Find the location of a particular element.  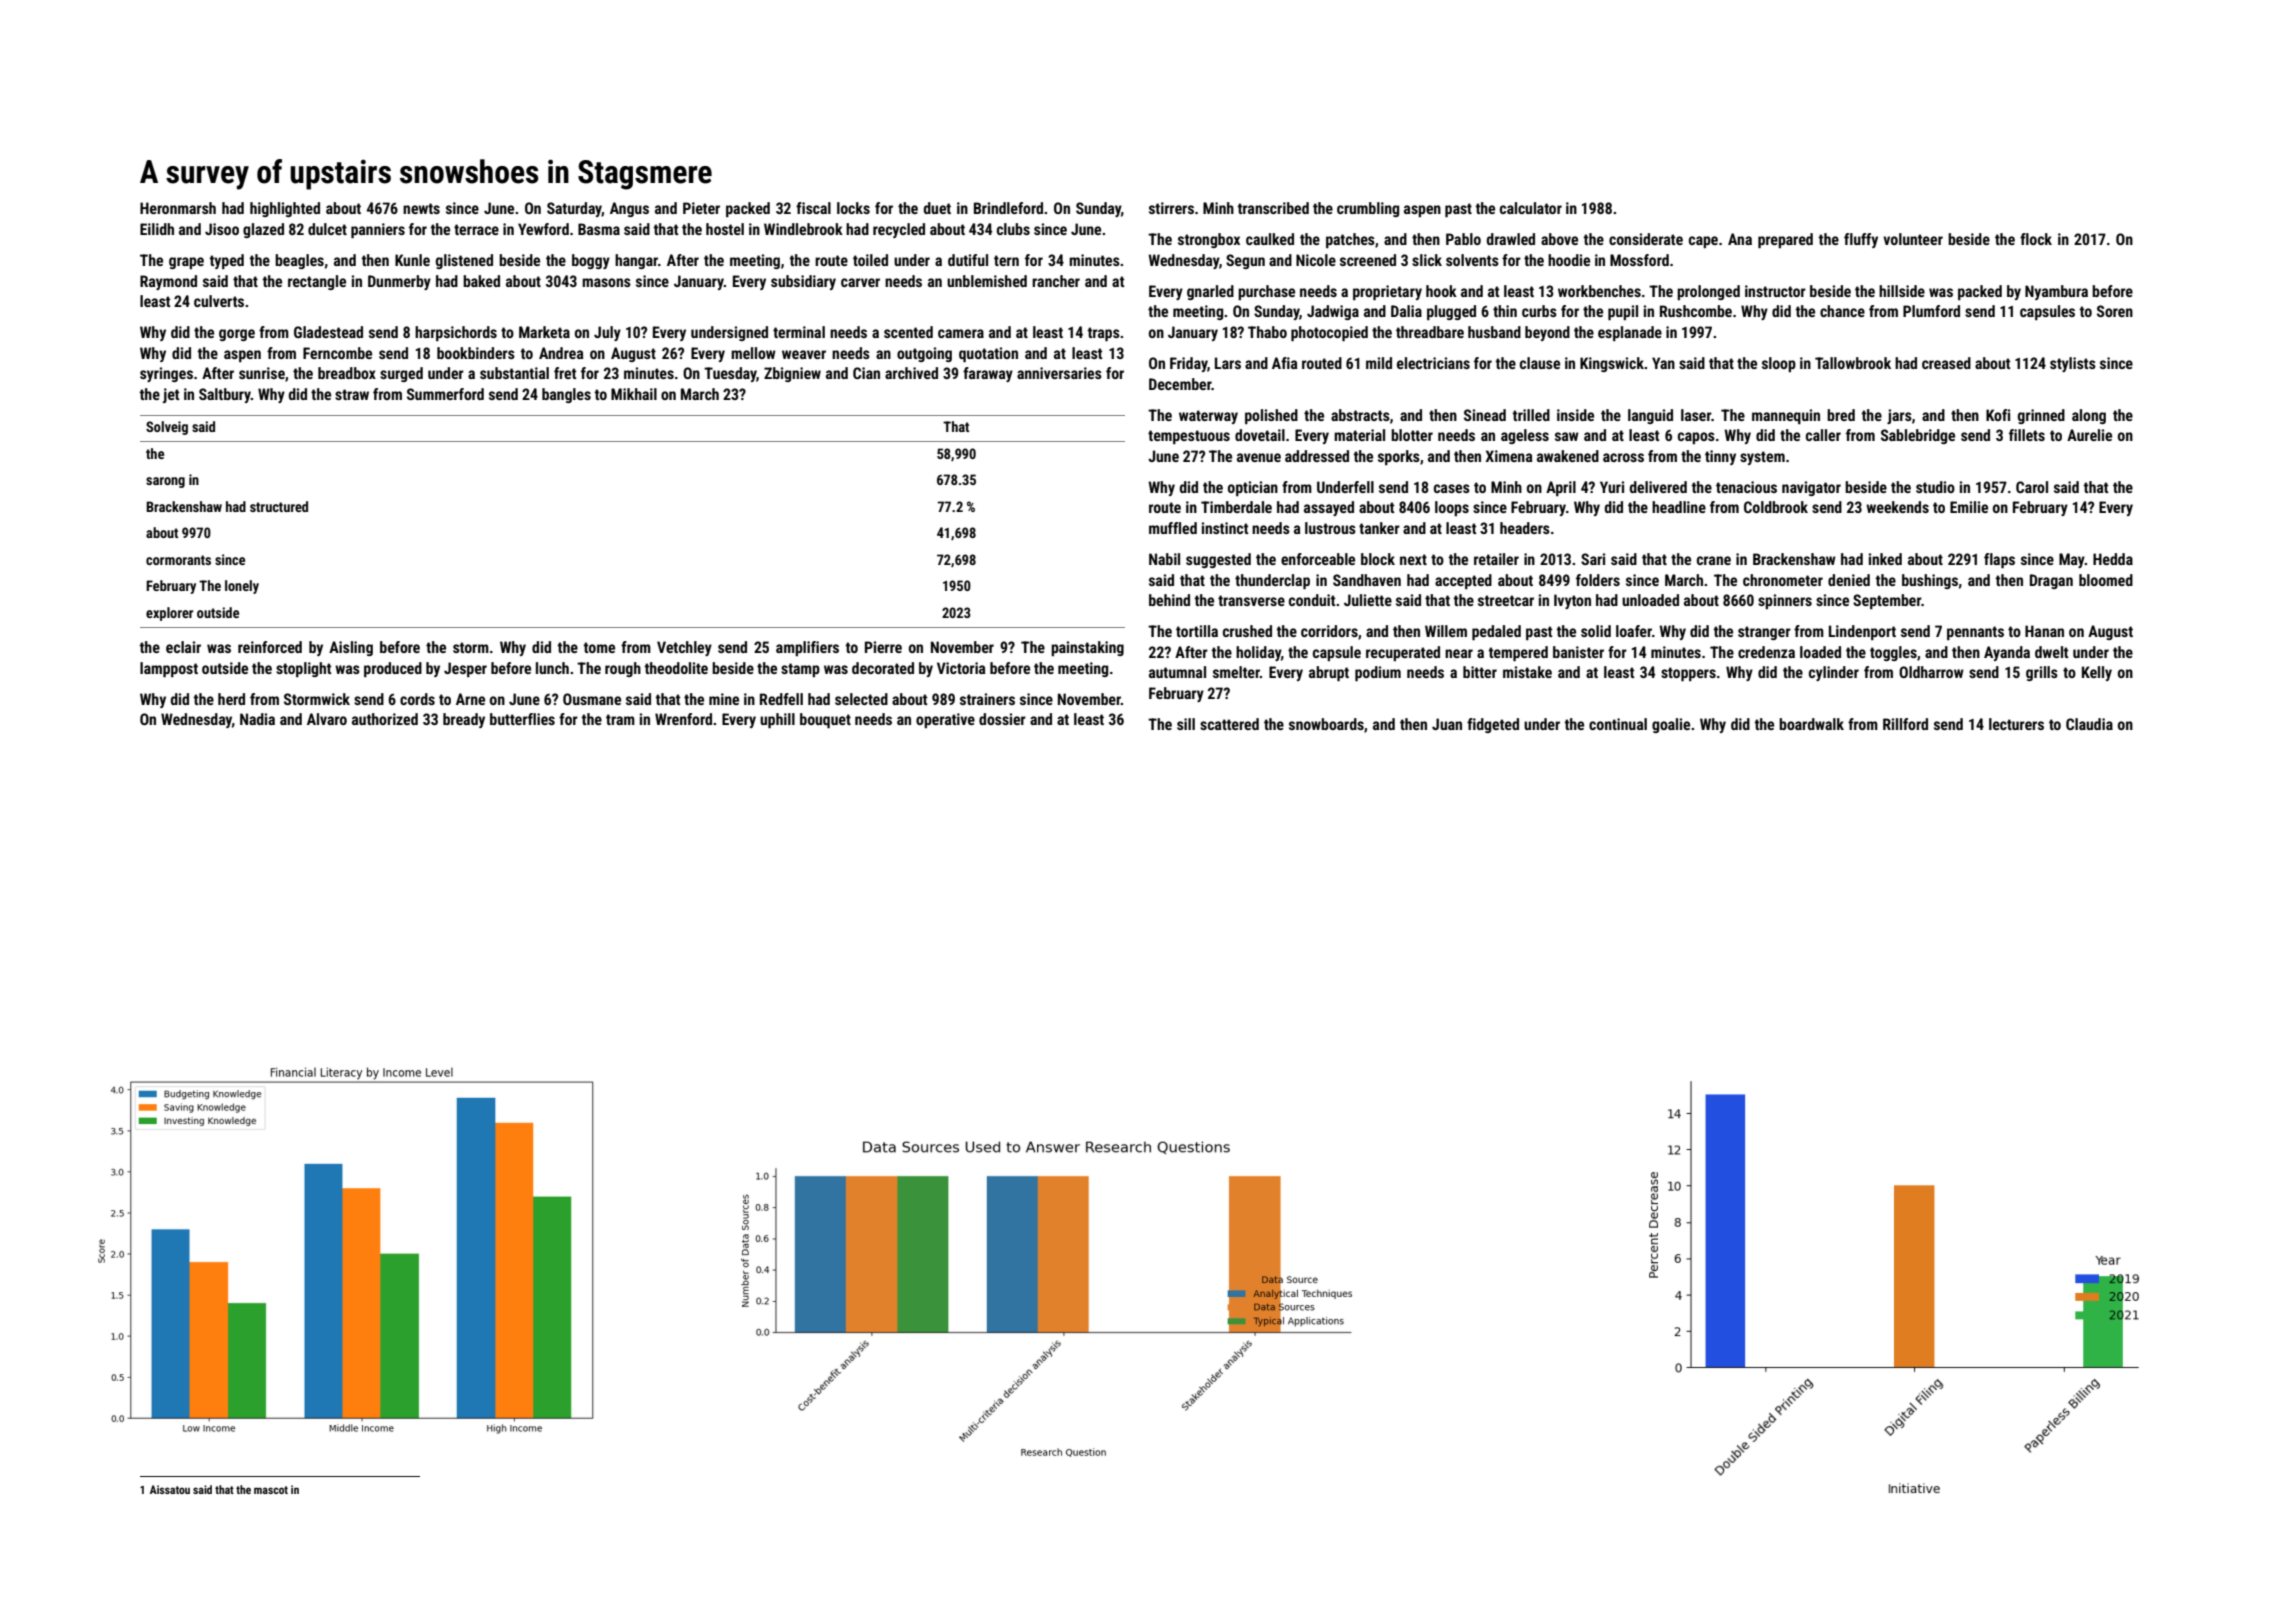

structured is located at coordinates (279, 506).
